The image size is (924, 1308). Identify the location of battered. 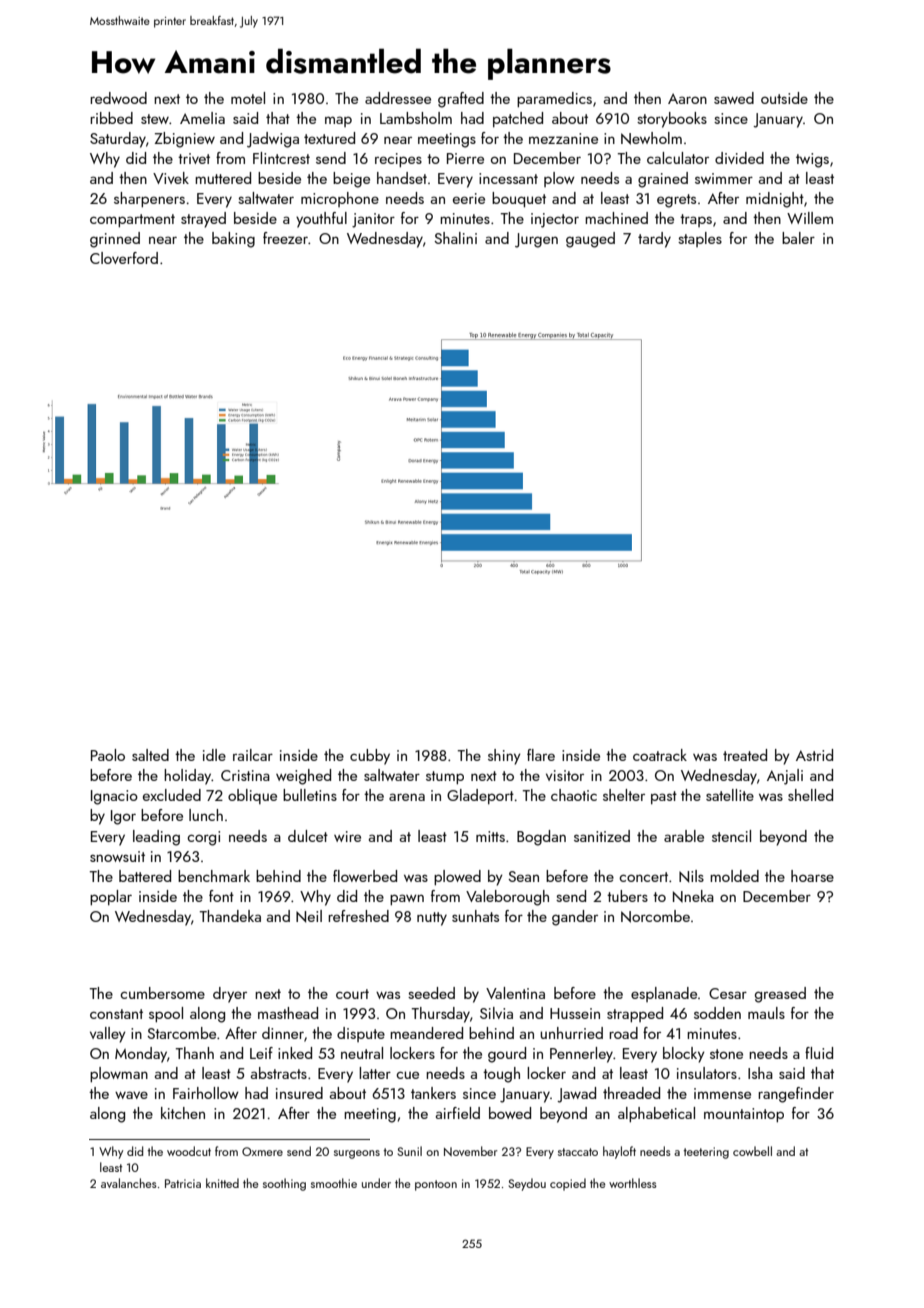
(145, 876).
